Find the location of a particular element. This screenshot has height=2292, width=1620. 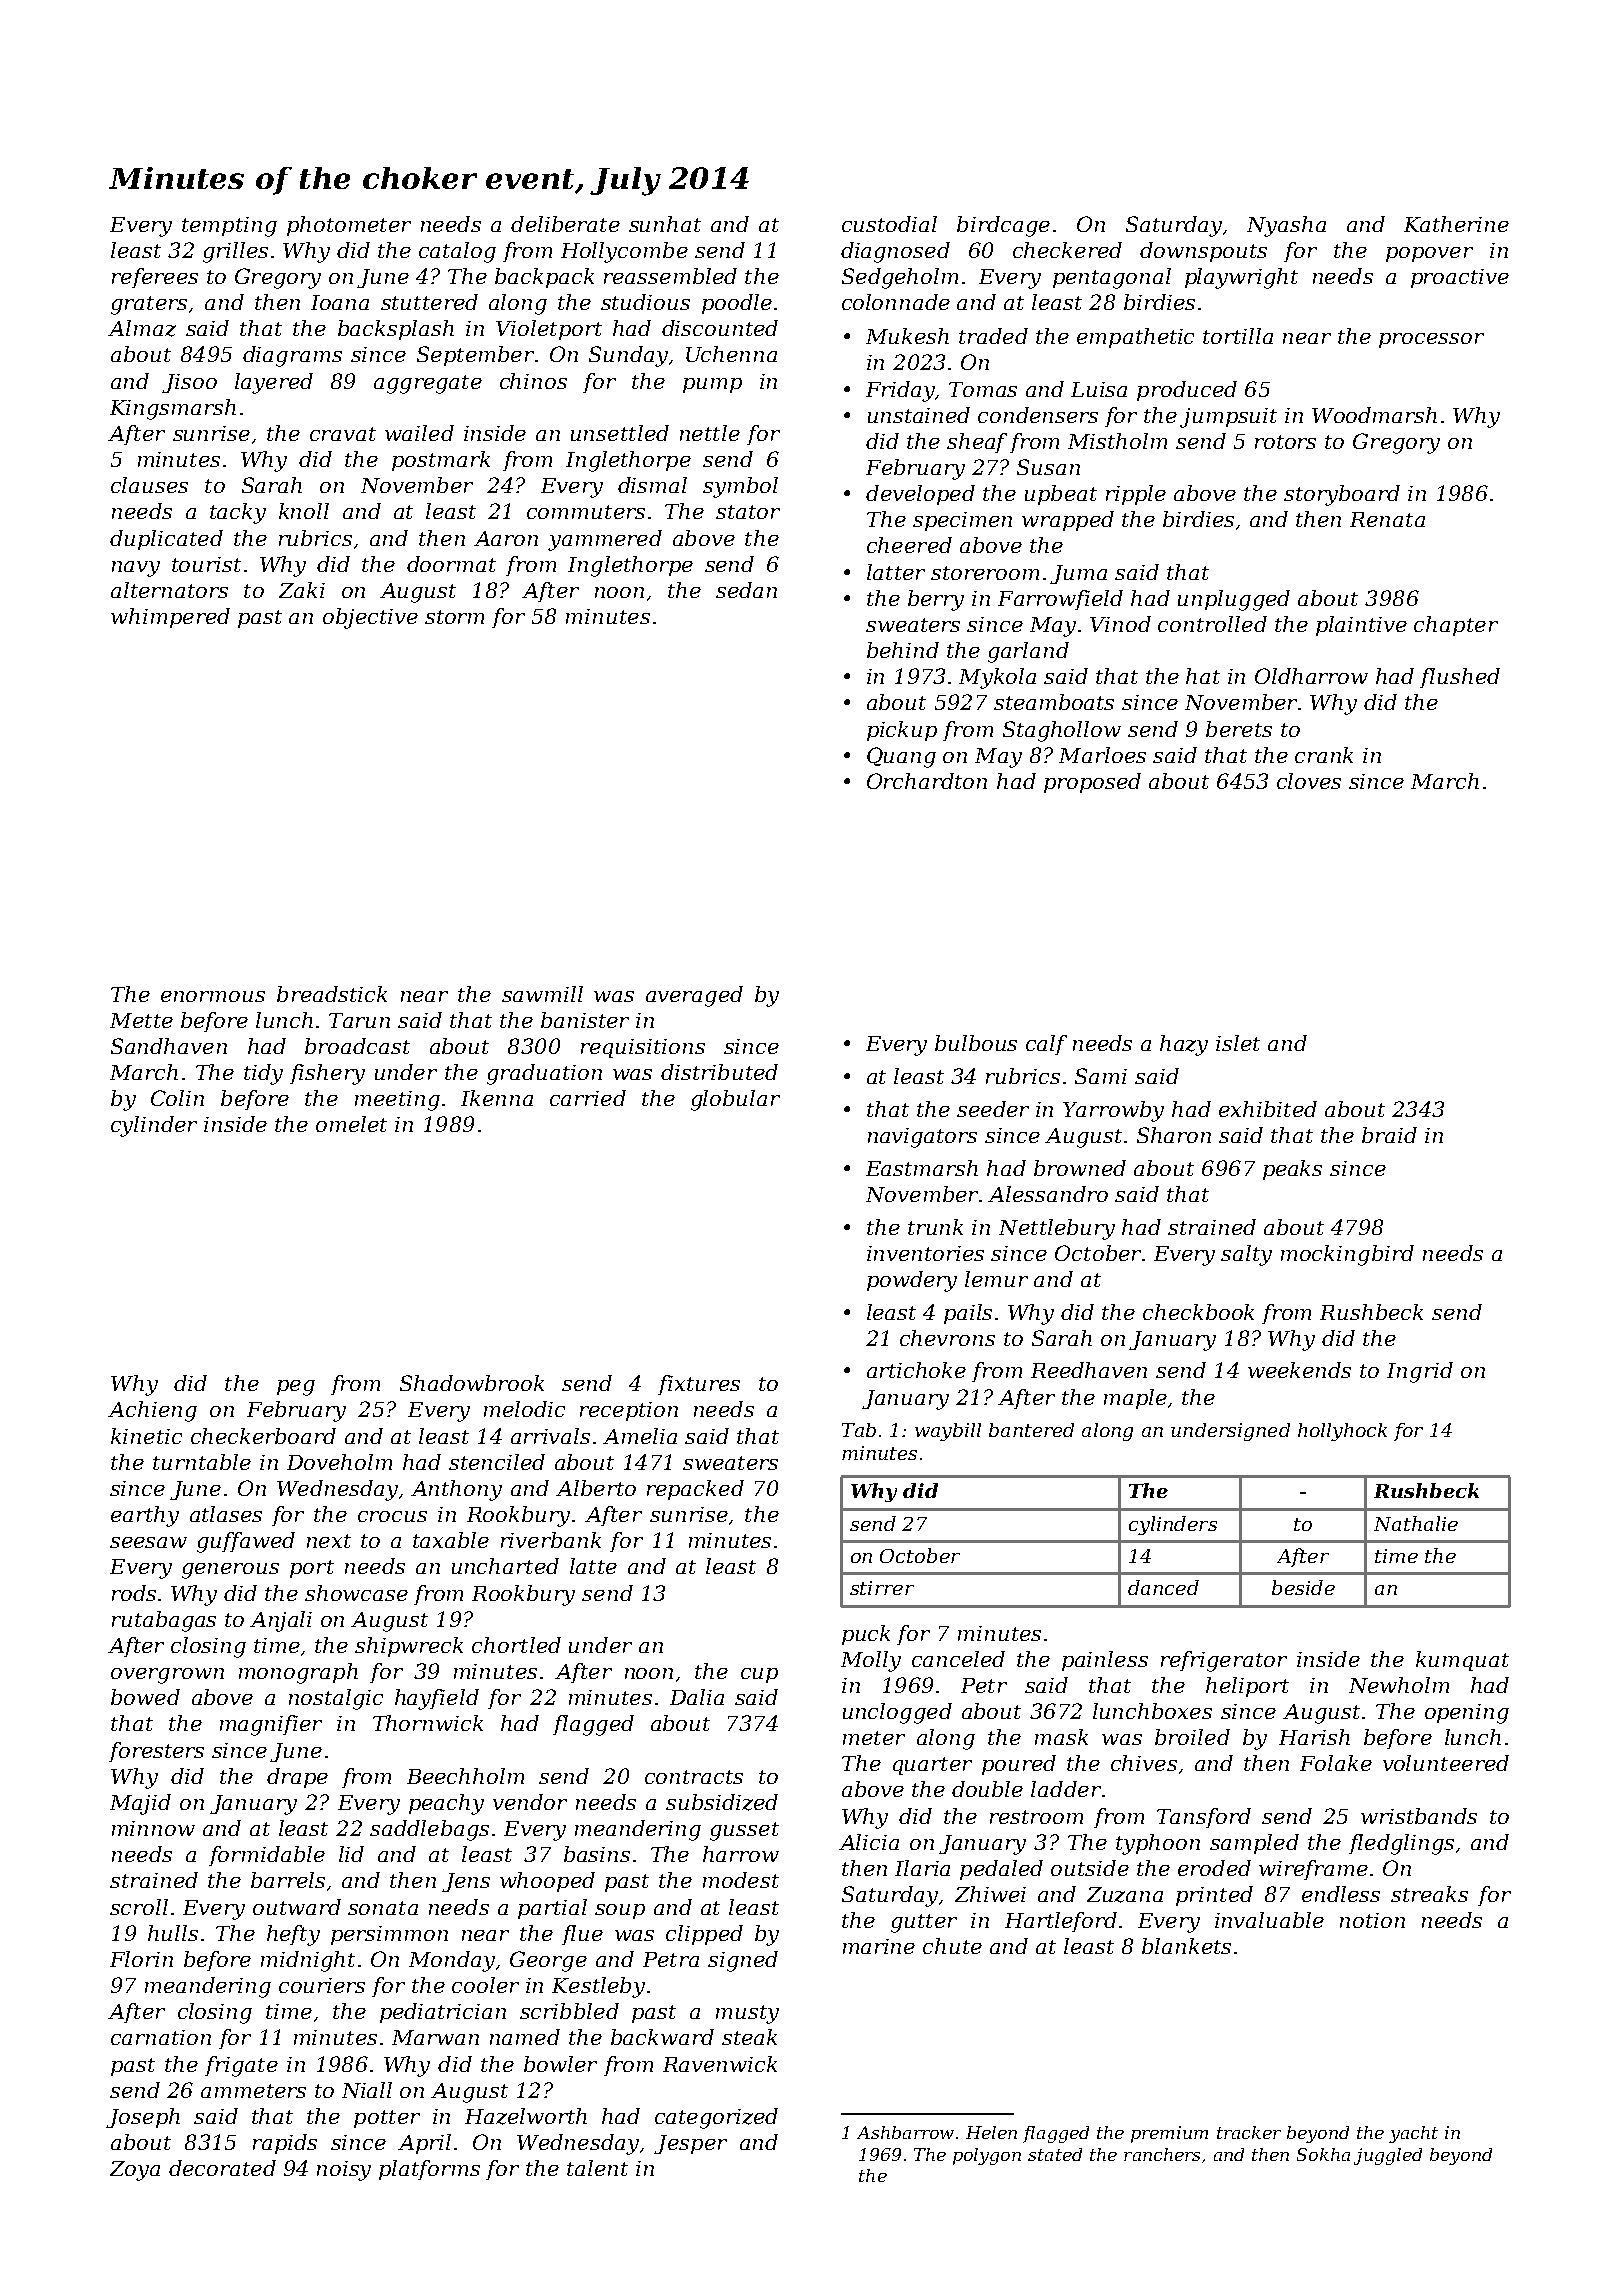

navigators is located at coordinates (922, 1138).
